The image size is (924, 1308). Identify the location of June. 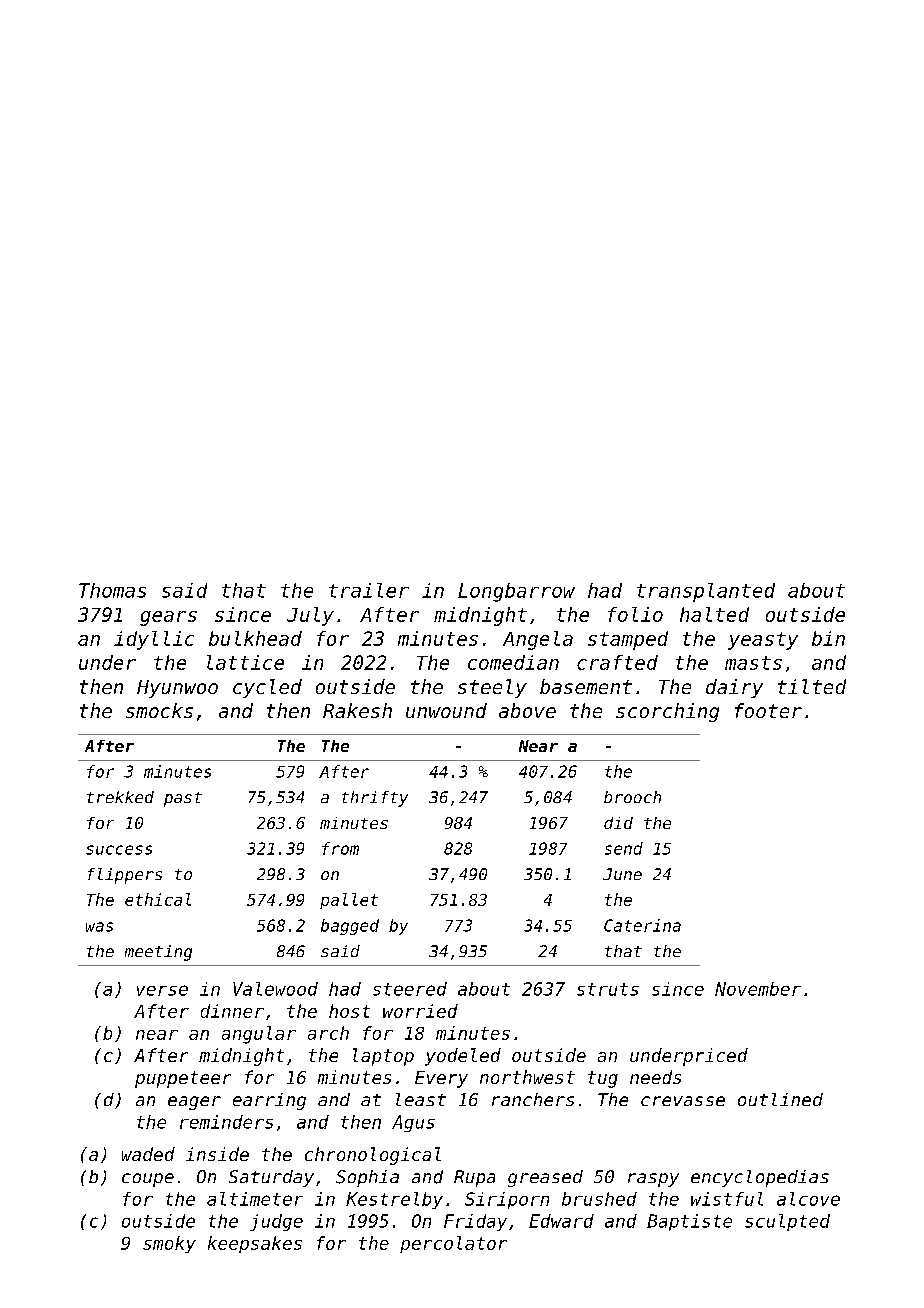
(622, 874).
